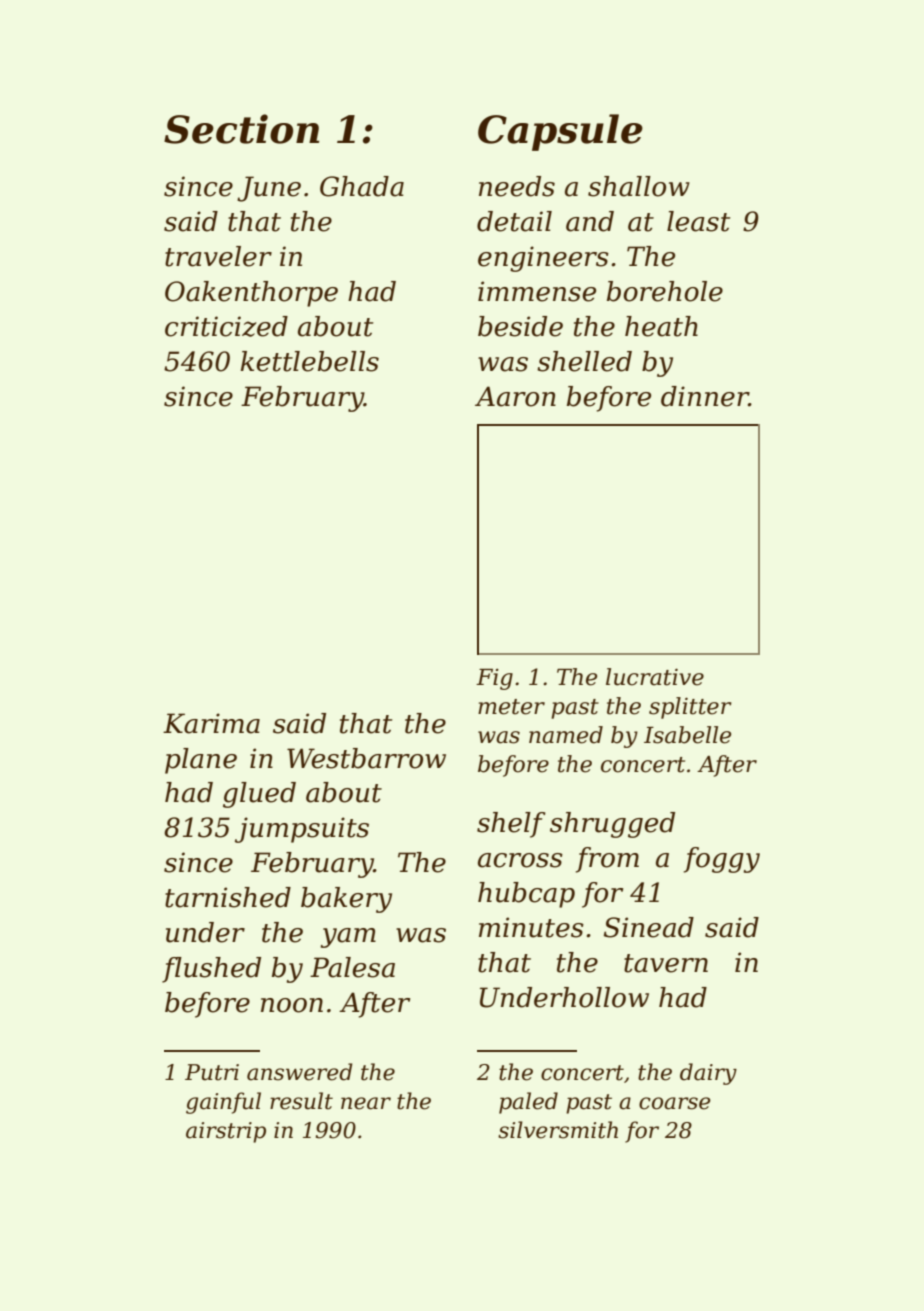 This screenshot has height=1311, width=924. What do you see at coordinates (690, 708) in the screenshot?
I see `splitter` at bounding box center [690, 708].
